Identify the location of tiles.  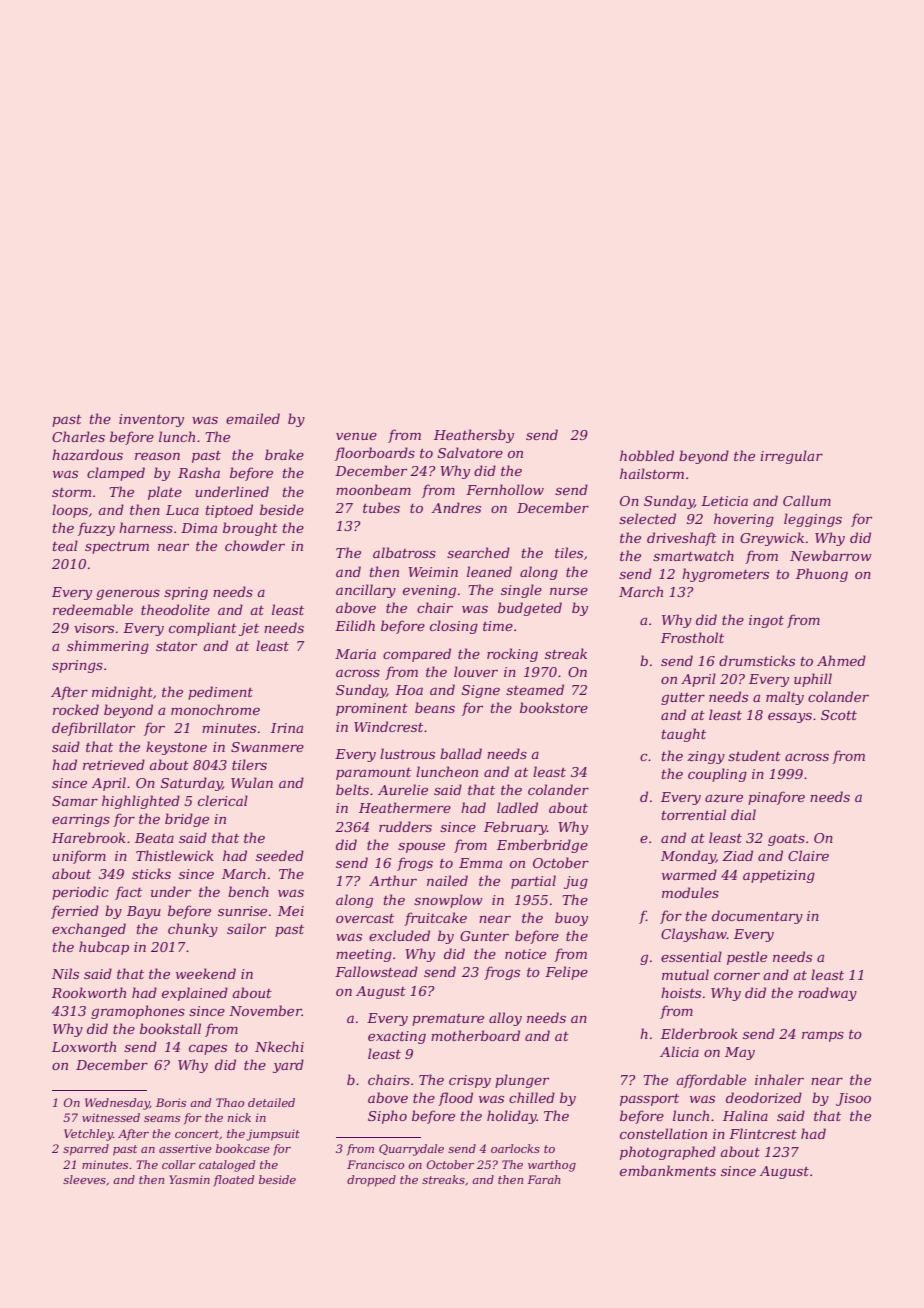
(569, 552).
